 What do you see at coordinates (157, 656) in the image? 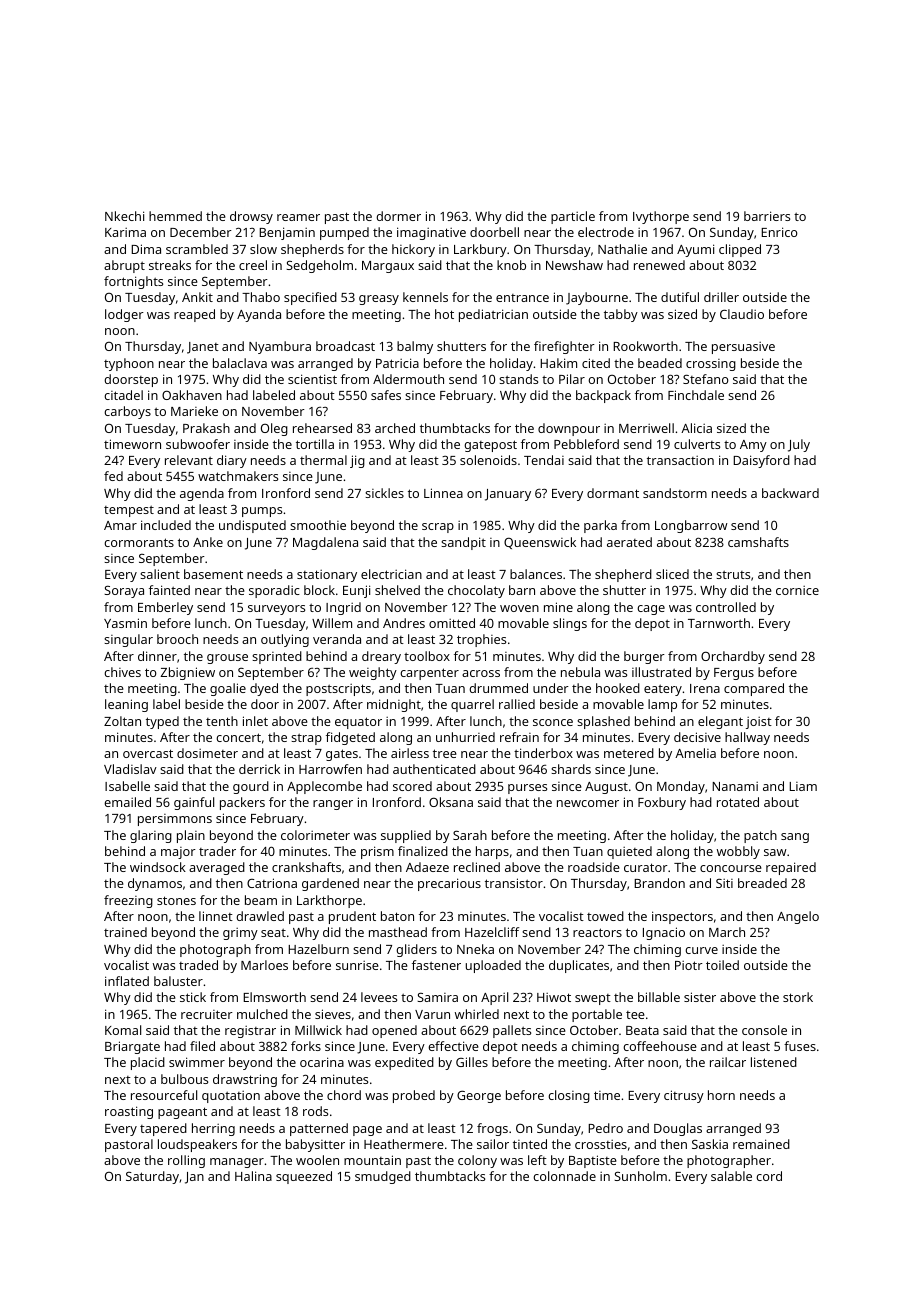
I see `dinner` at bounding box center [157, 656].
